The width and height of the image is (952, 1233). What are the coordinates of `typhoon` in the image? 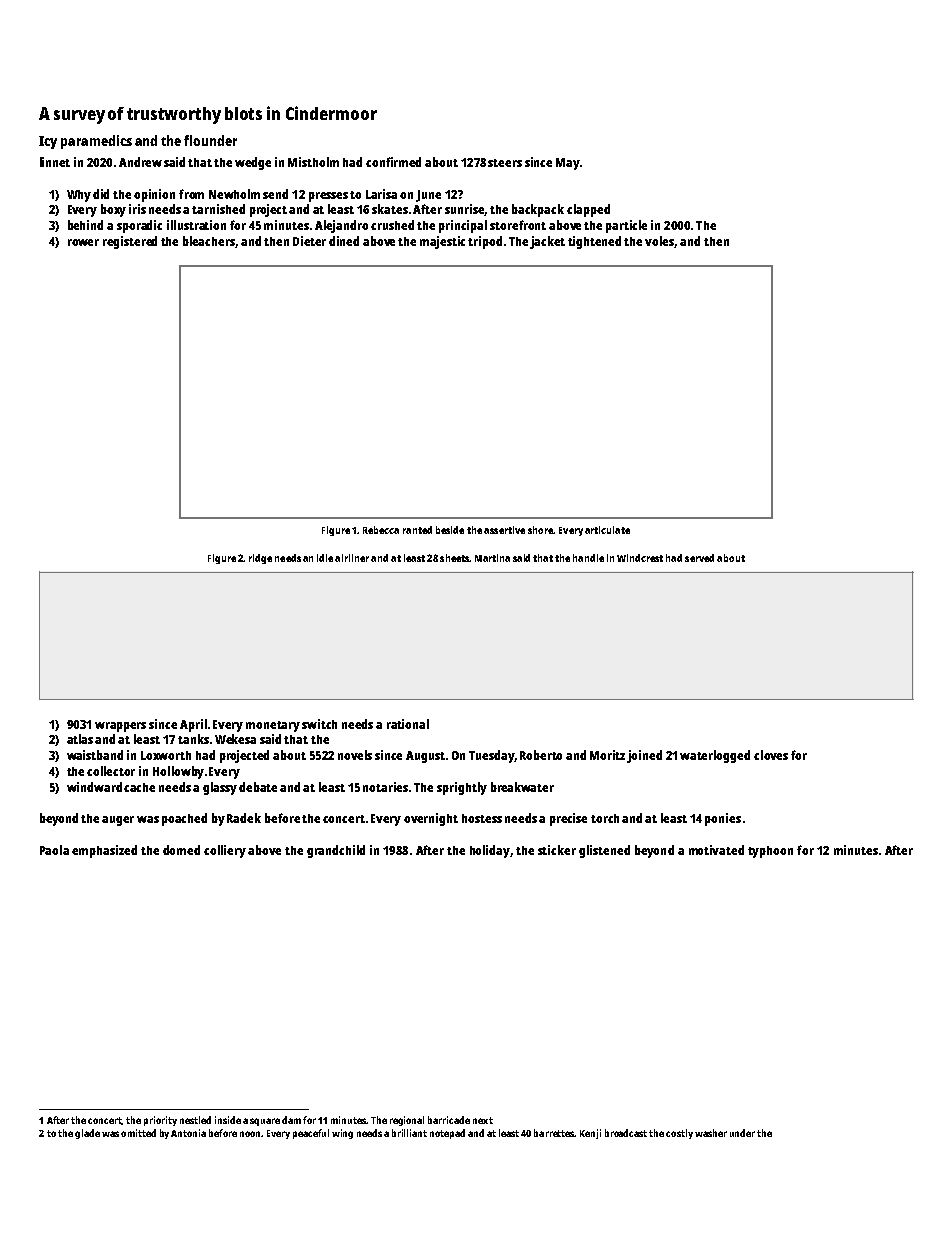 It's located at (770, 852).
